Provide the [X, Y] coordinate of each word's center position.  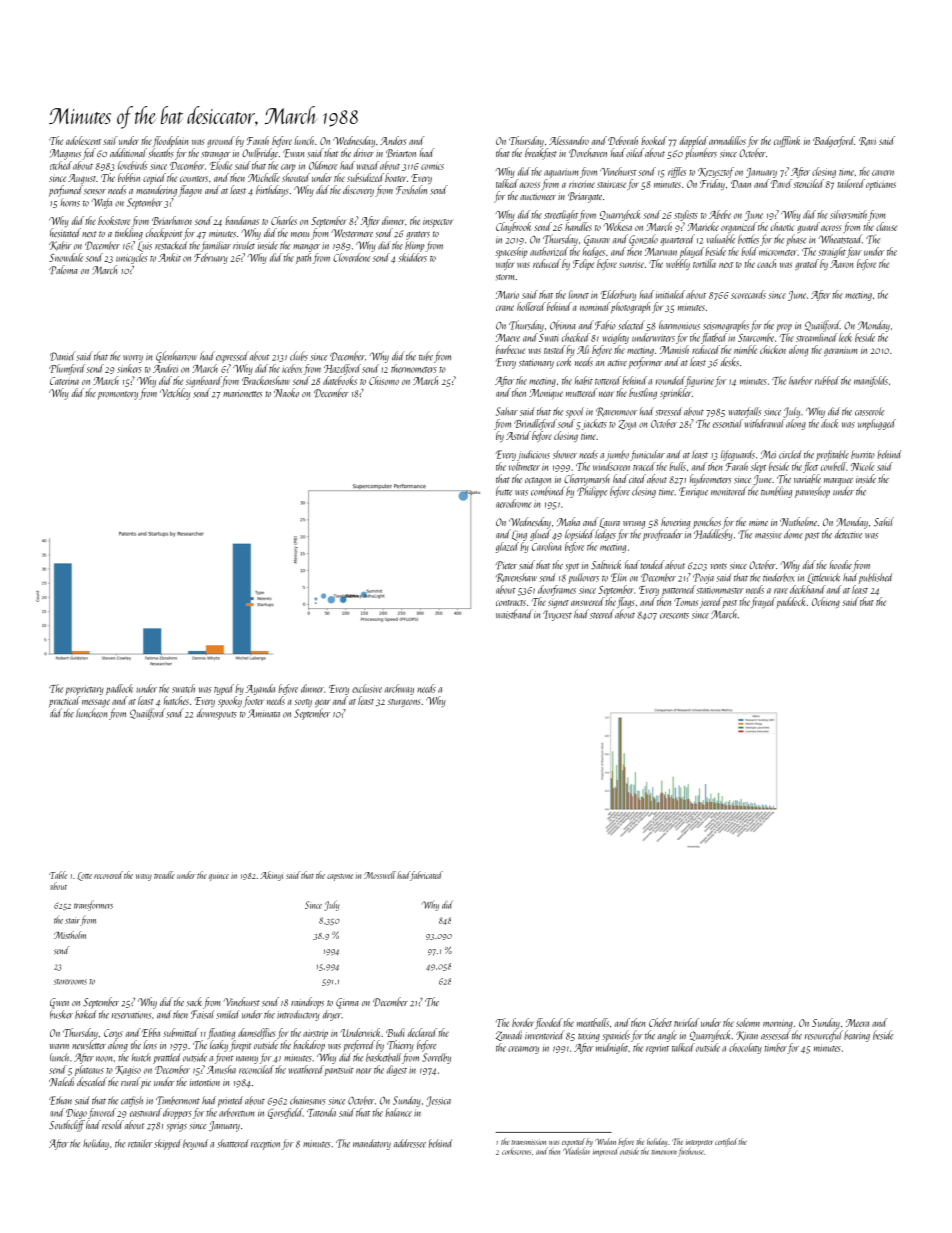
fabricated [426, 876]
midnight [612, 1048]
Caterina [64, 381]
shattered [232, 1143]
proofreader [663, 535]
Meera [857, 1023]
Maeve [508, 338]
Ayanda [260, 689]
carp [288, 168]
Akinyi [271, 876]
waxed [368, 165]
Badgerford [834, 141]
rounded [670, 380]
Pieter [506, 565]
